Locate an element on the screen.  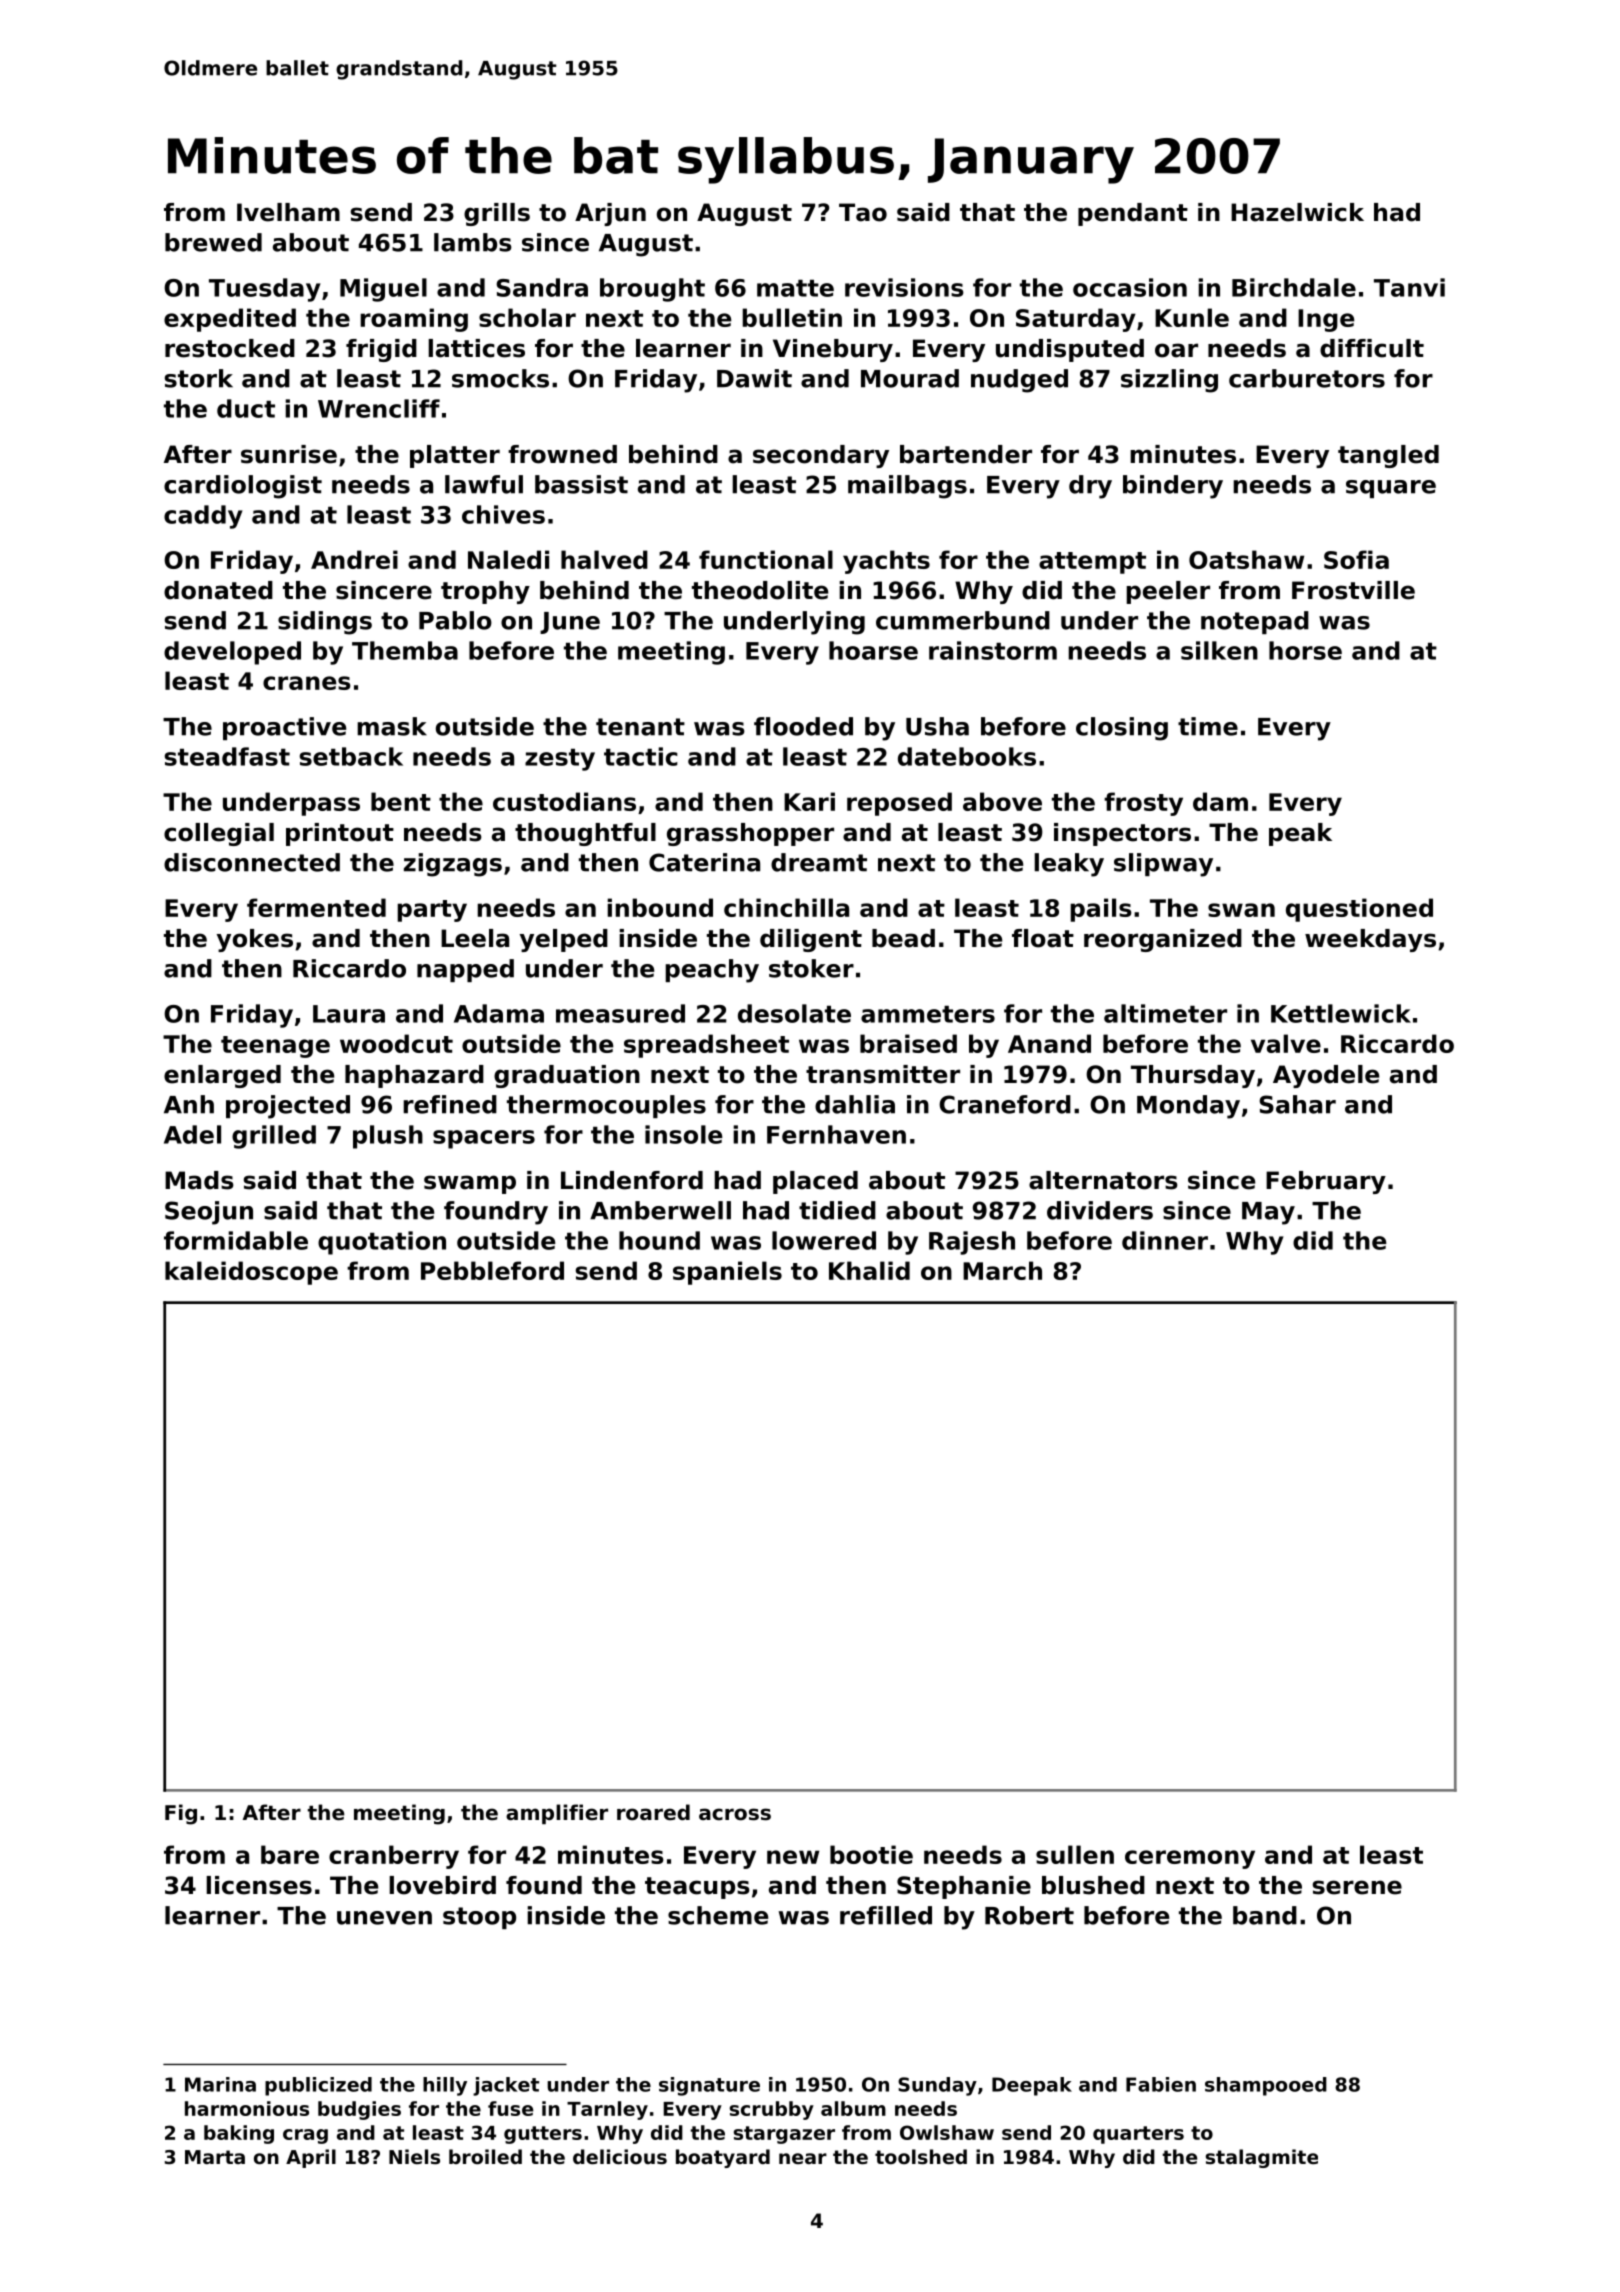
Sunday is located at coordinates (937, 2086).
